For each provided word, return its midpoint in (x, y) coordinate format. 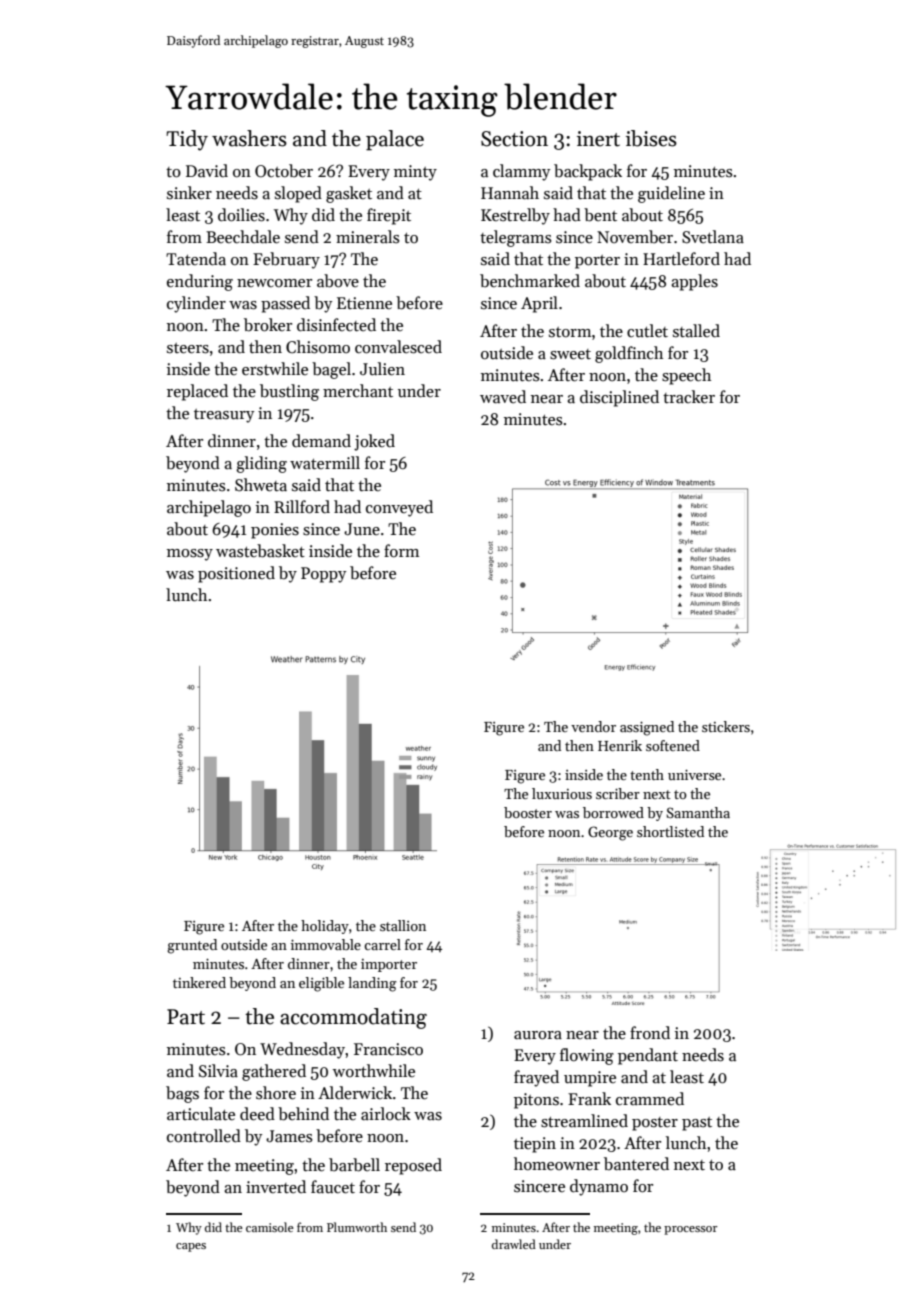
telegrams (516, 238)
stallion (403, 925)
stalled (696, 331)
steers (188, 348)
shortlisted (670, 831)
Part (186, 1017)
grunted (192, 946)
